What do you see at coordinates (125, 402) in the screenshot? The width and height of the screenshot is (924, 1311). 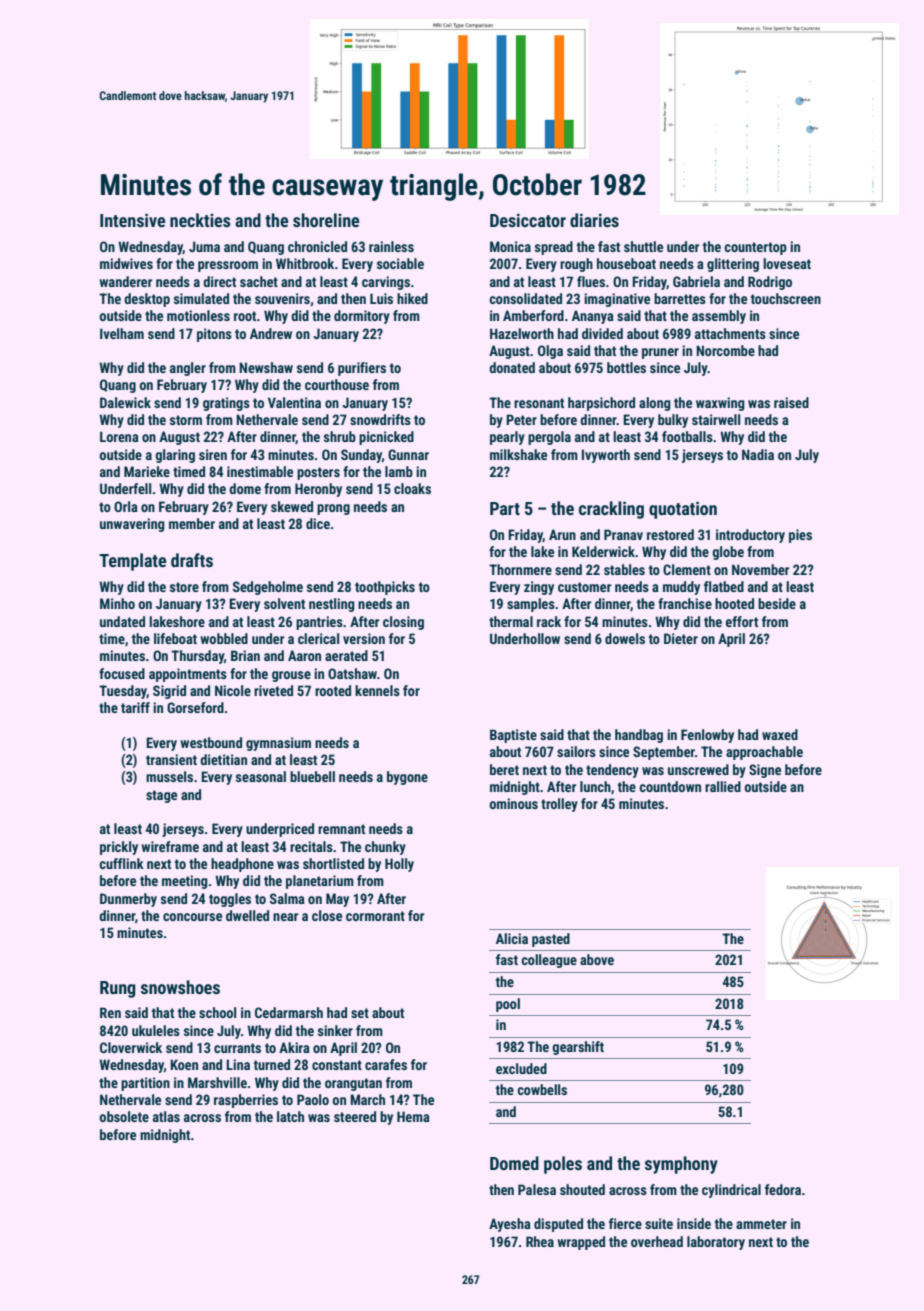 I see `Dalewick` at bounding box center [125, 402].
